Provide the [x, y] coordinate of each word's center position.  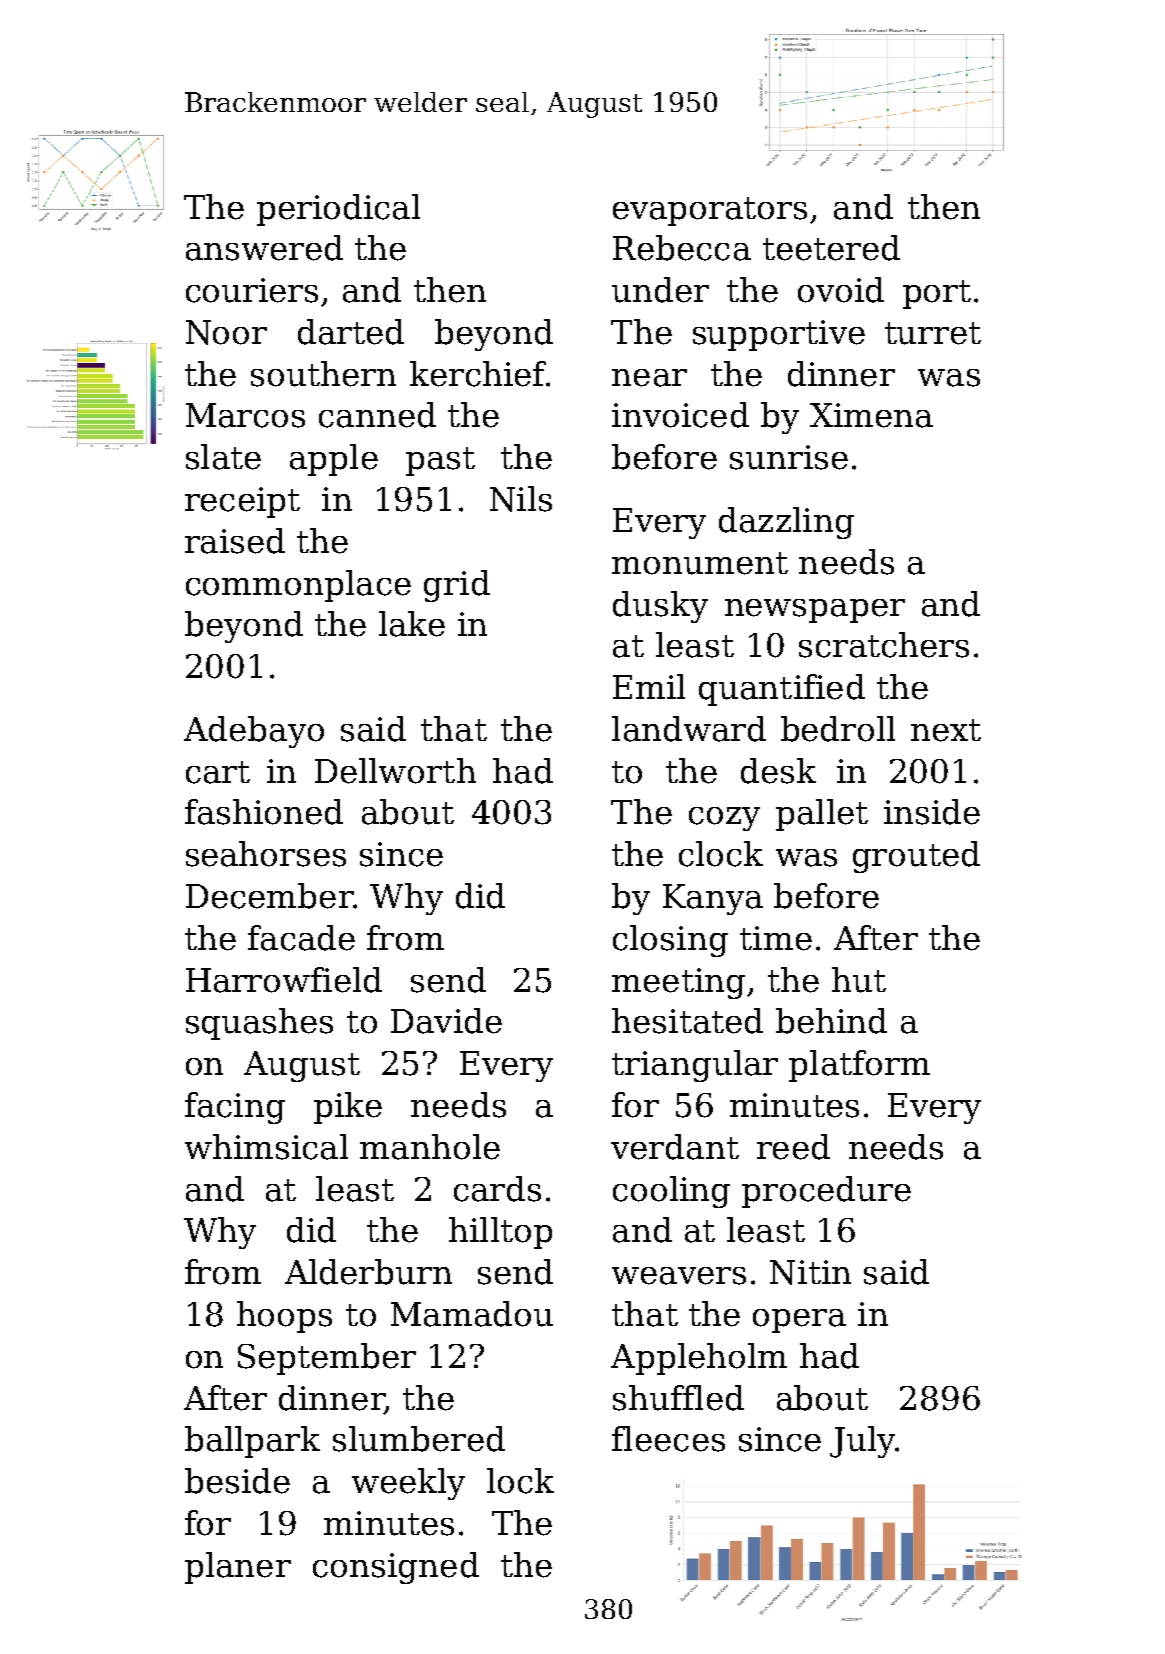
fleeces [668, 1439]
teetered [831, 248]
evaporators [710, 211]
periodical [338, 210]
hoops [284, 1317]
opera [799, 1321]
